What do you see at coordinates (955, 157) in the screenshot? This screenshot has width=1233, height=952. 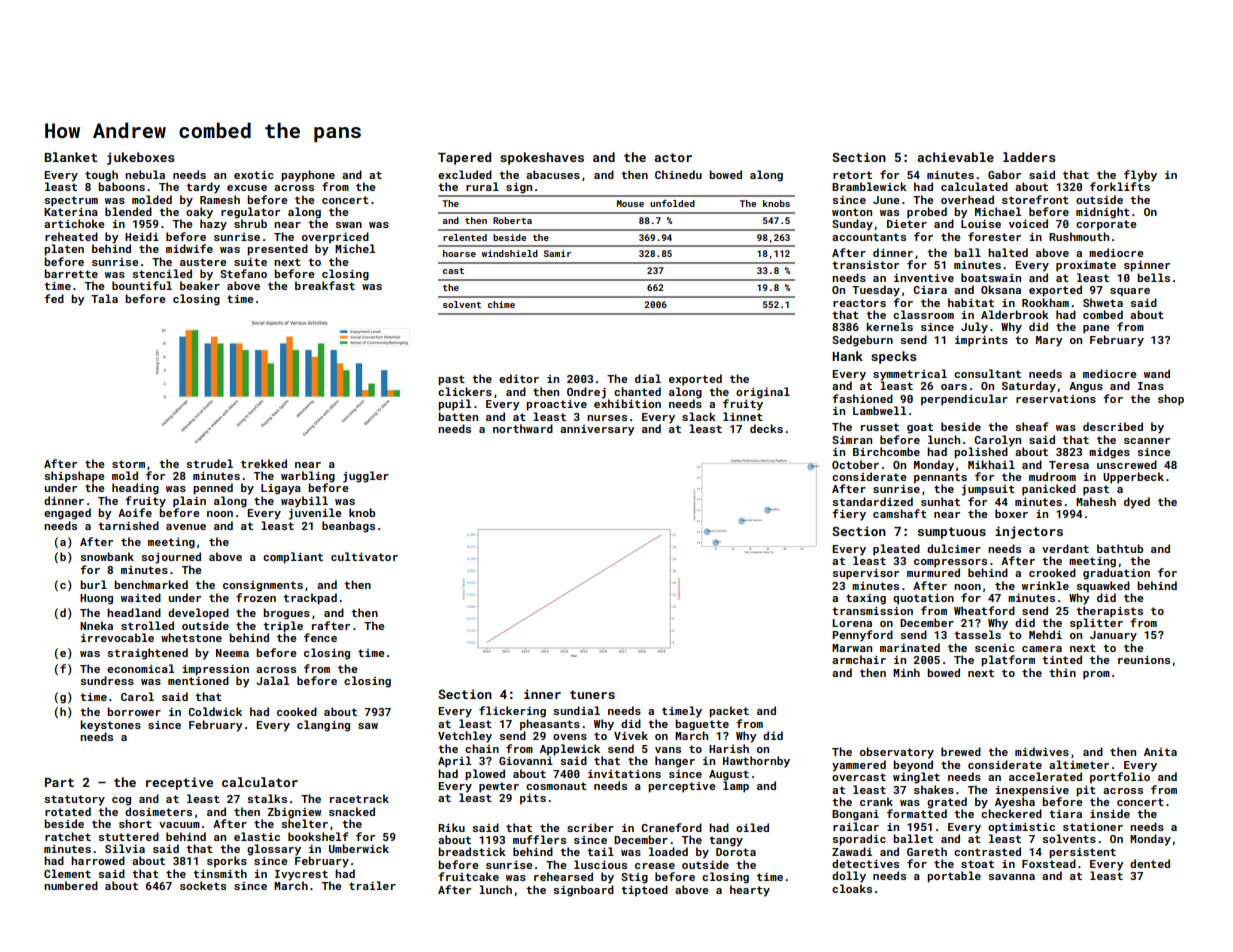 I see `achievable` at bounding box center [955, 157].
